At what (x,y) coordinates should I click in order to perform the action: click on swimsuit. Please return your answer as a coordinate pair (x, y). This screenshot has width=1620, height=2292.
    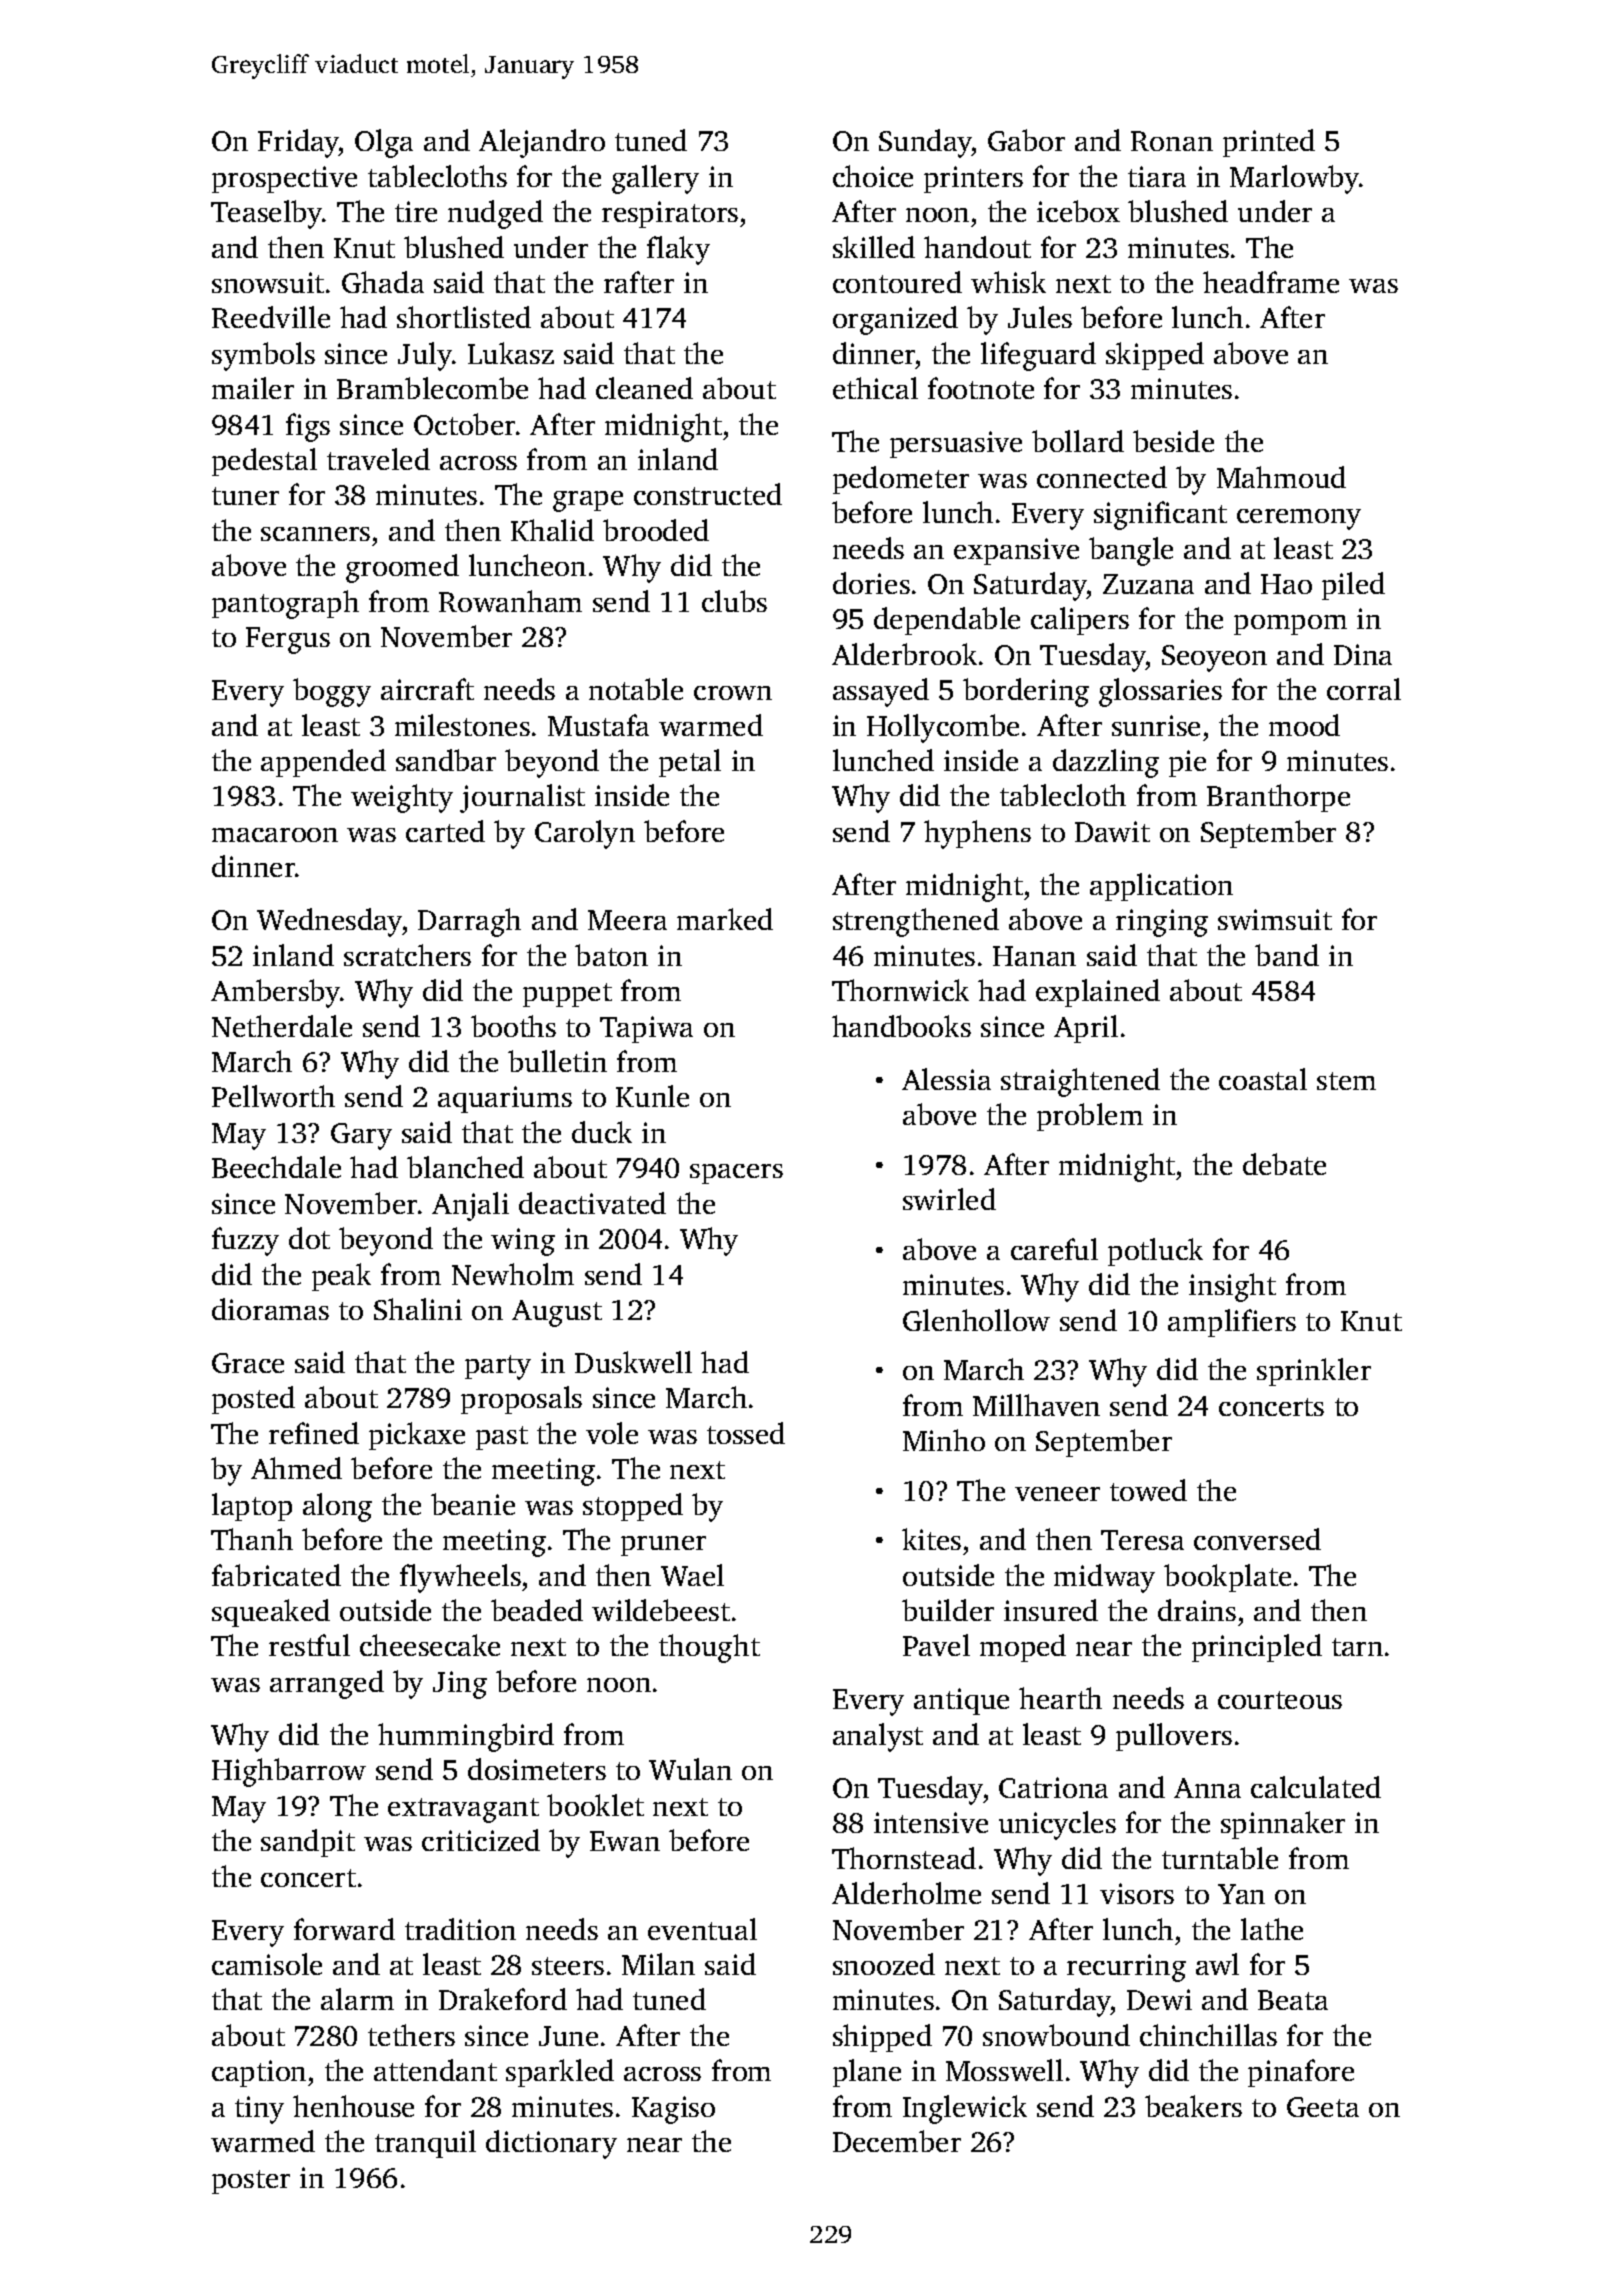
    Looking at the image, I should click on (1275, 919).
